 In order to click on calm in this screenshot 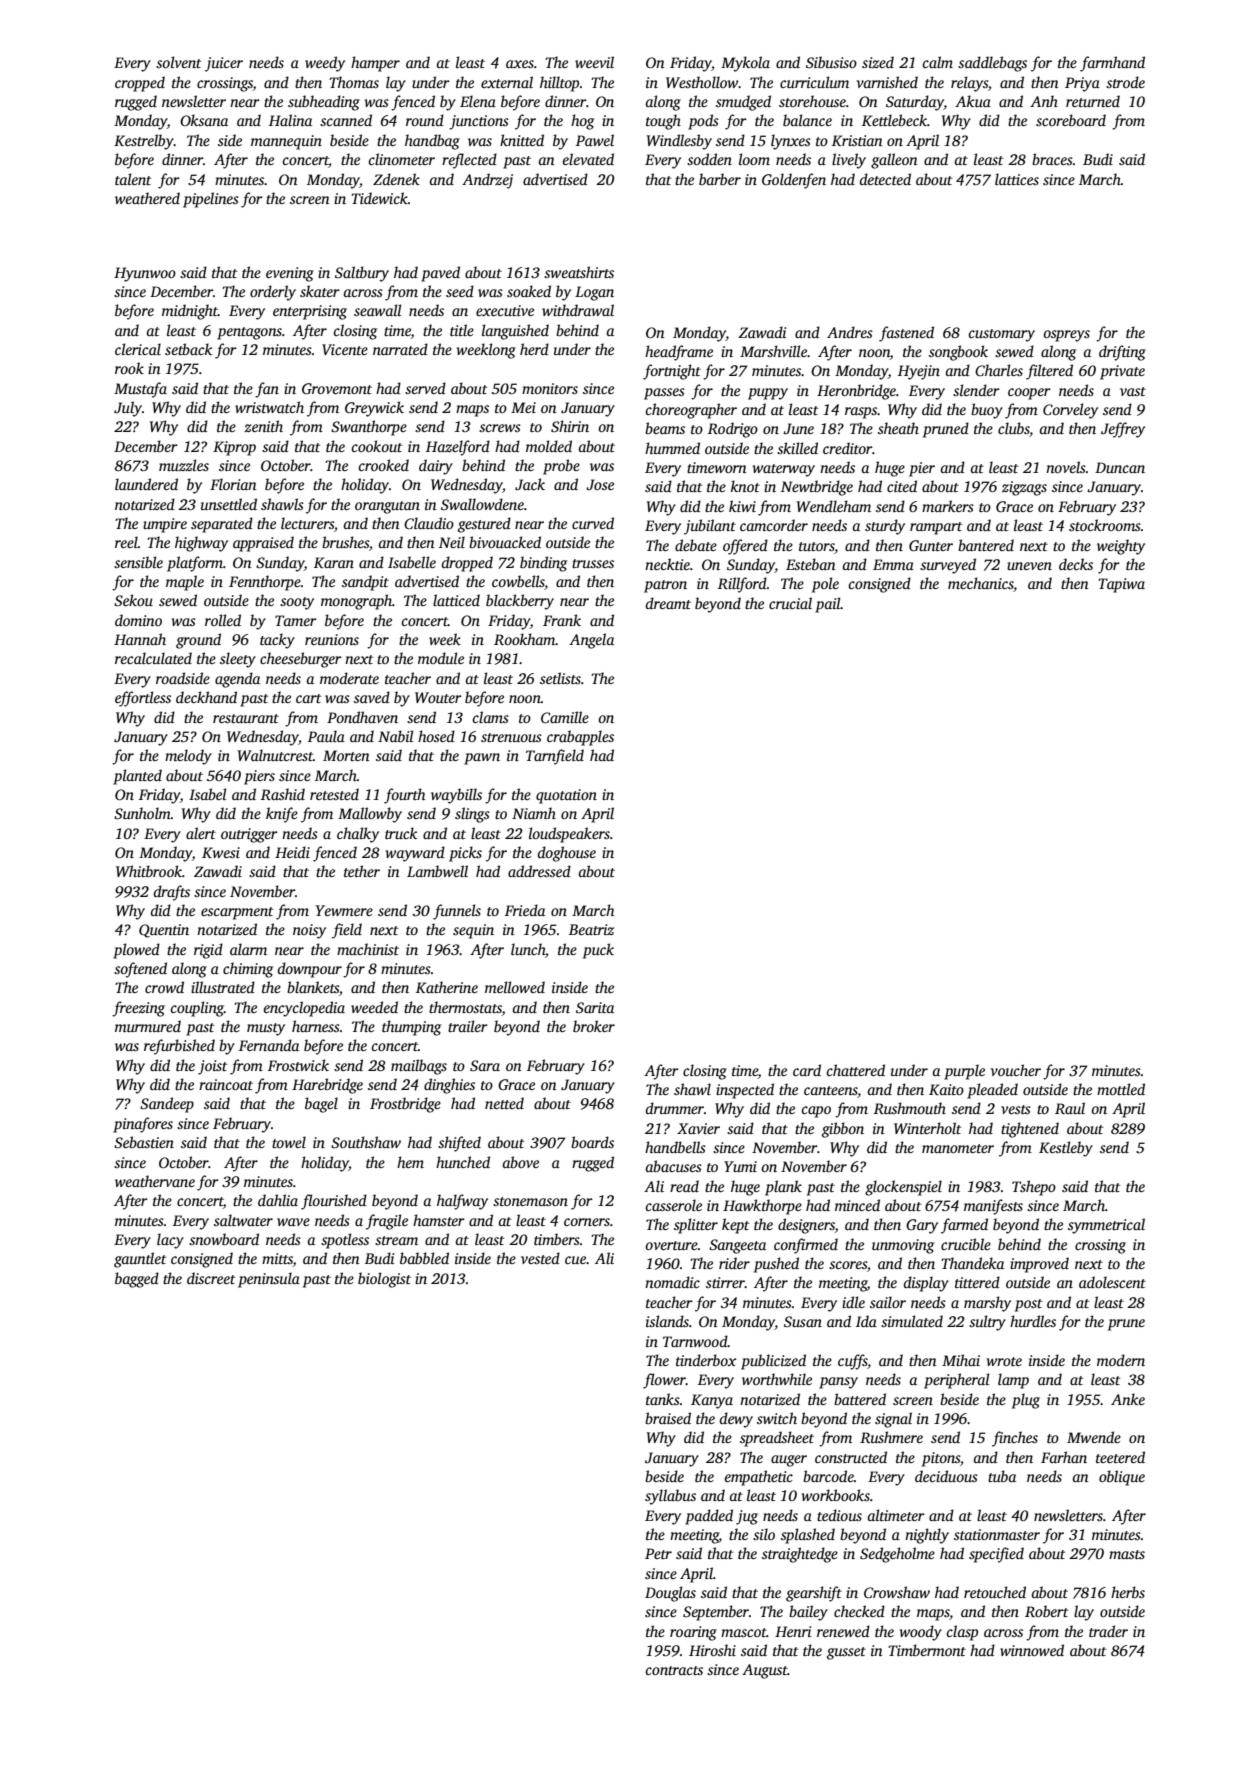, I will do `click(937, 62)`.
